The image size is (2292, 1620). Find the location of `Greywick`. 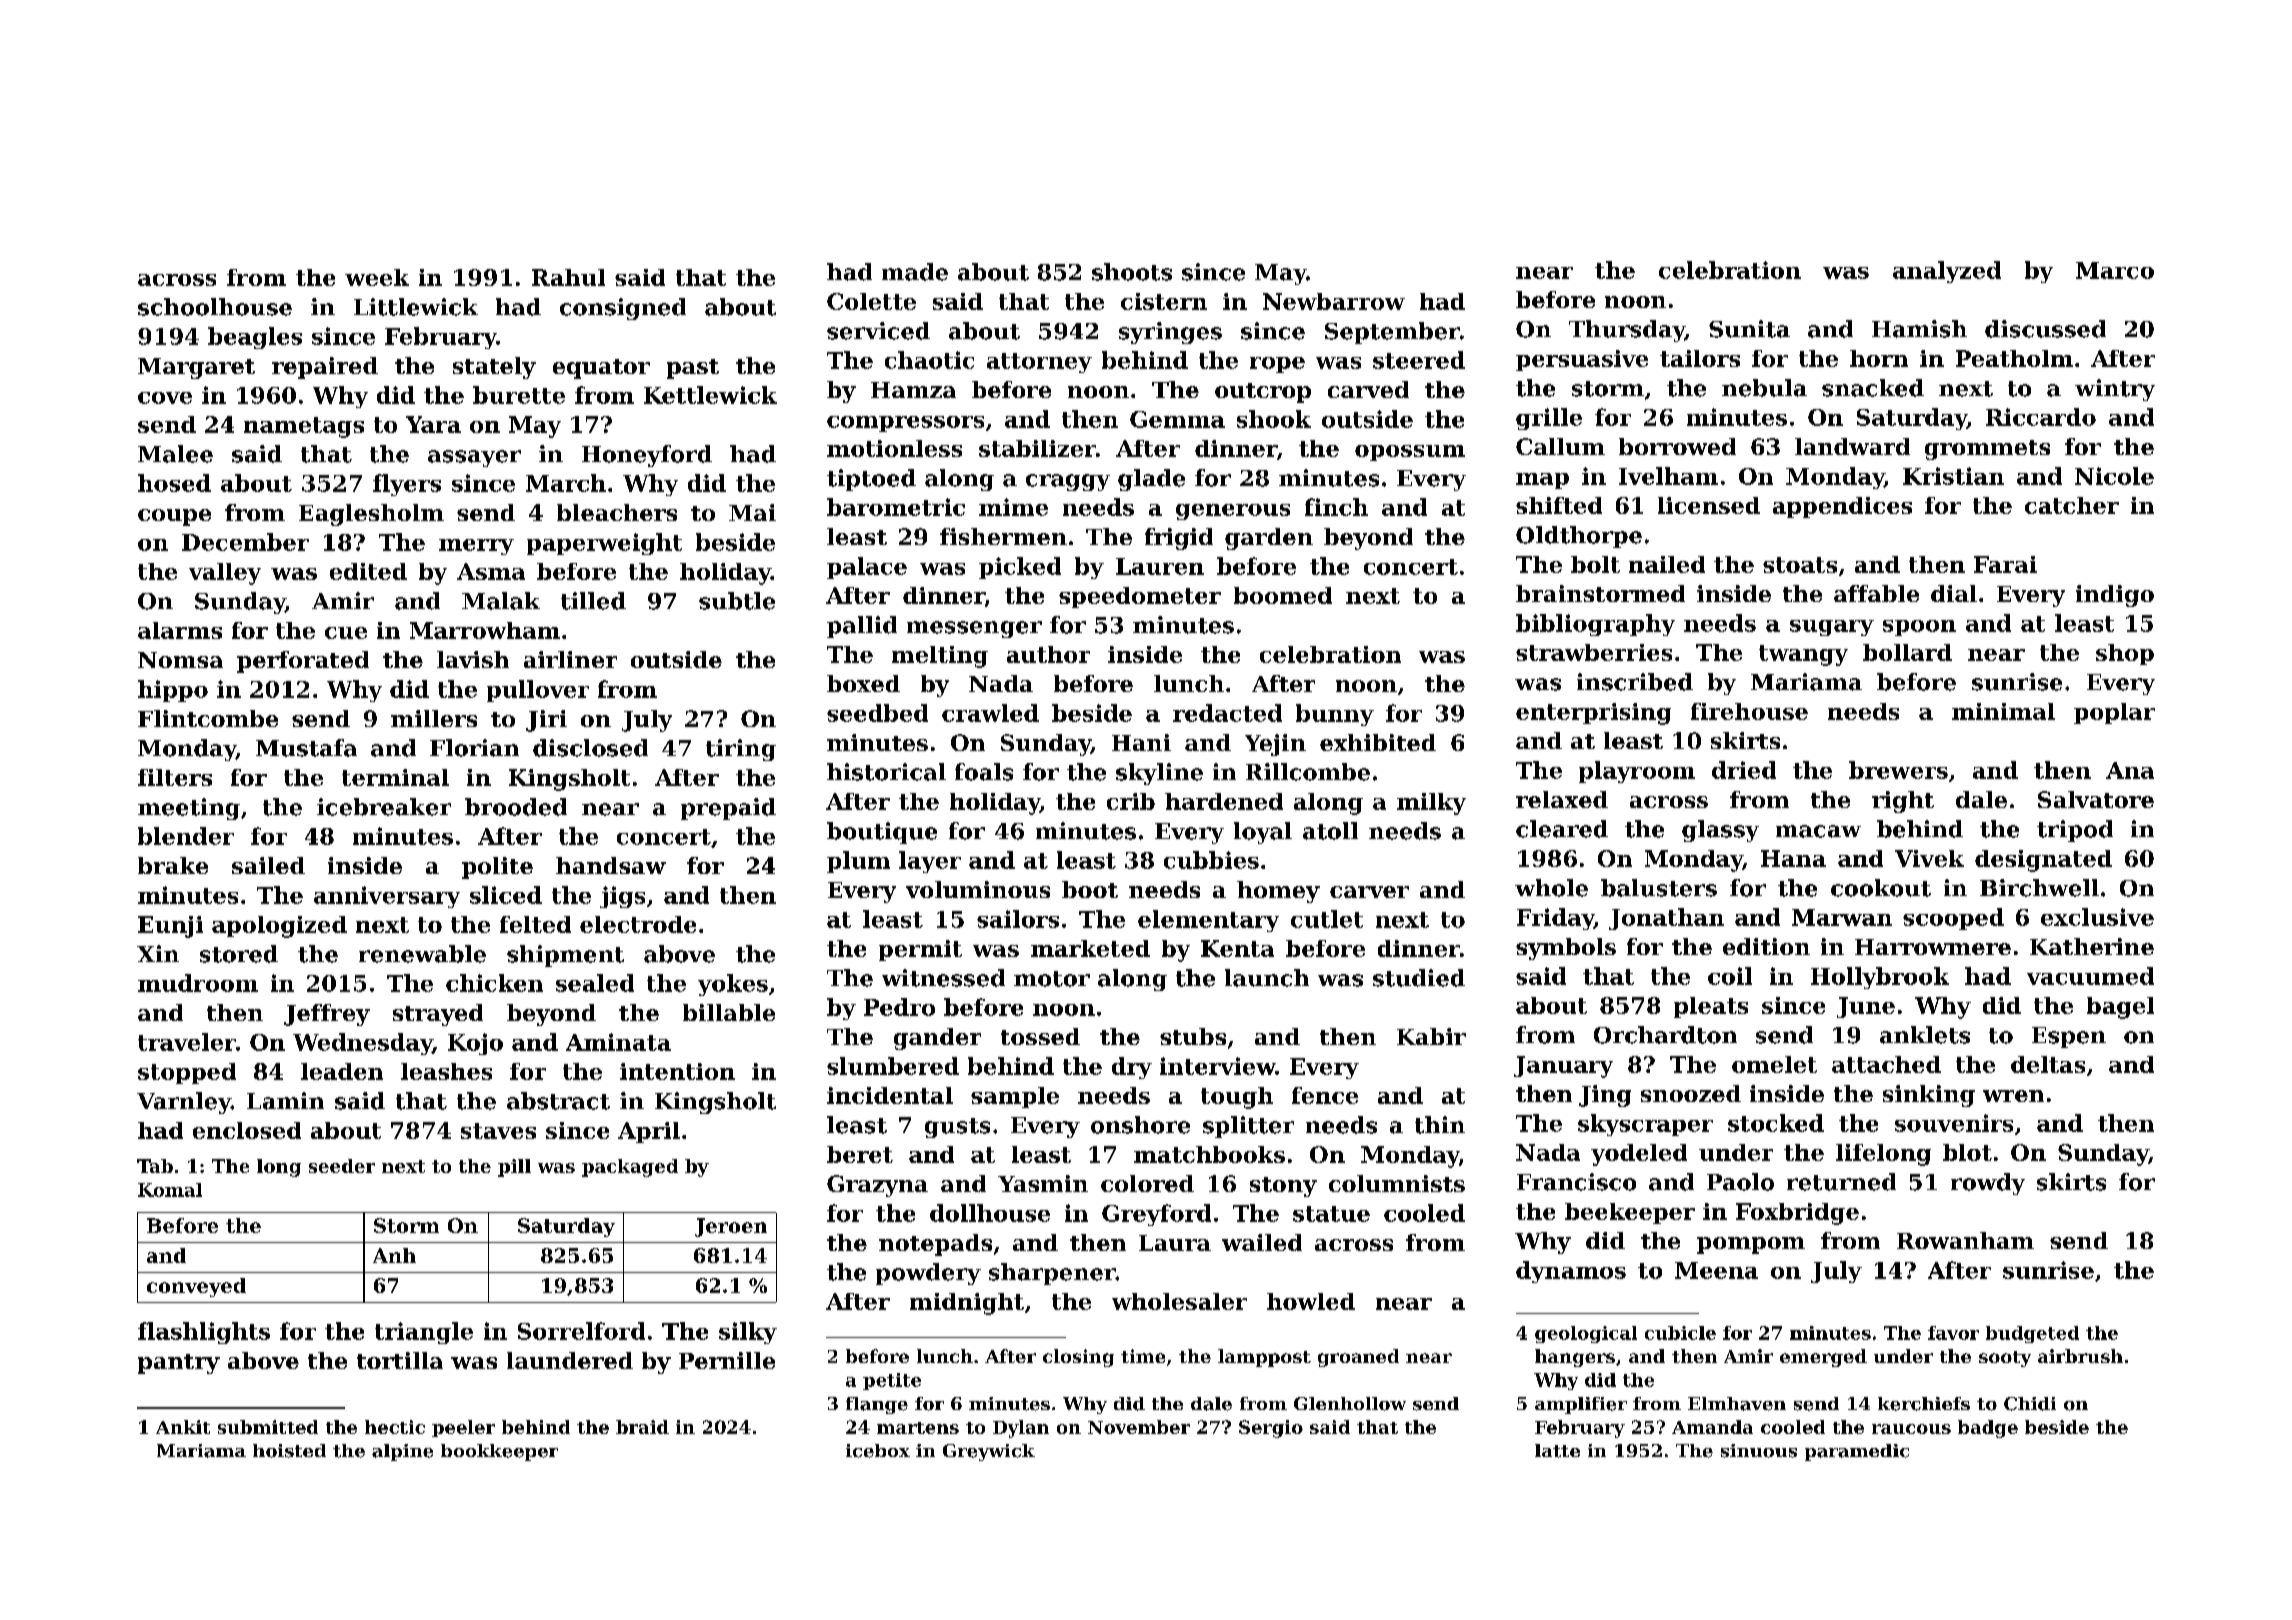

Greywick is located at coordinates (989, 1452).
